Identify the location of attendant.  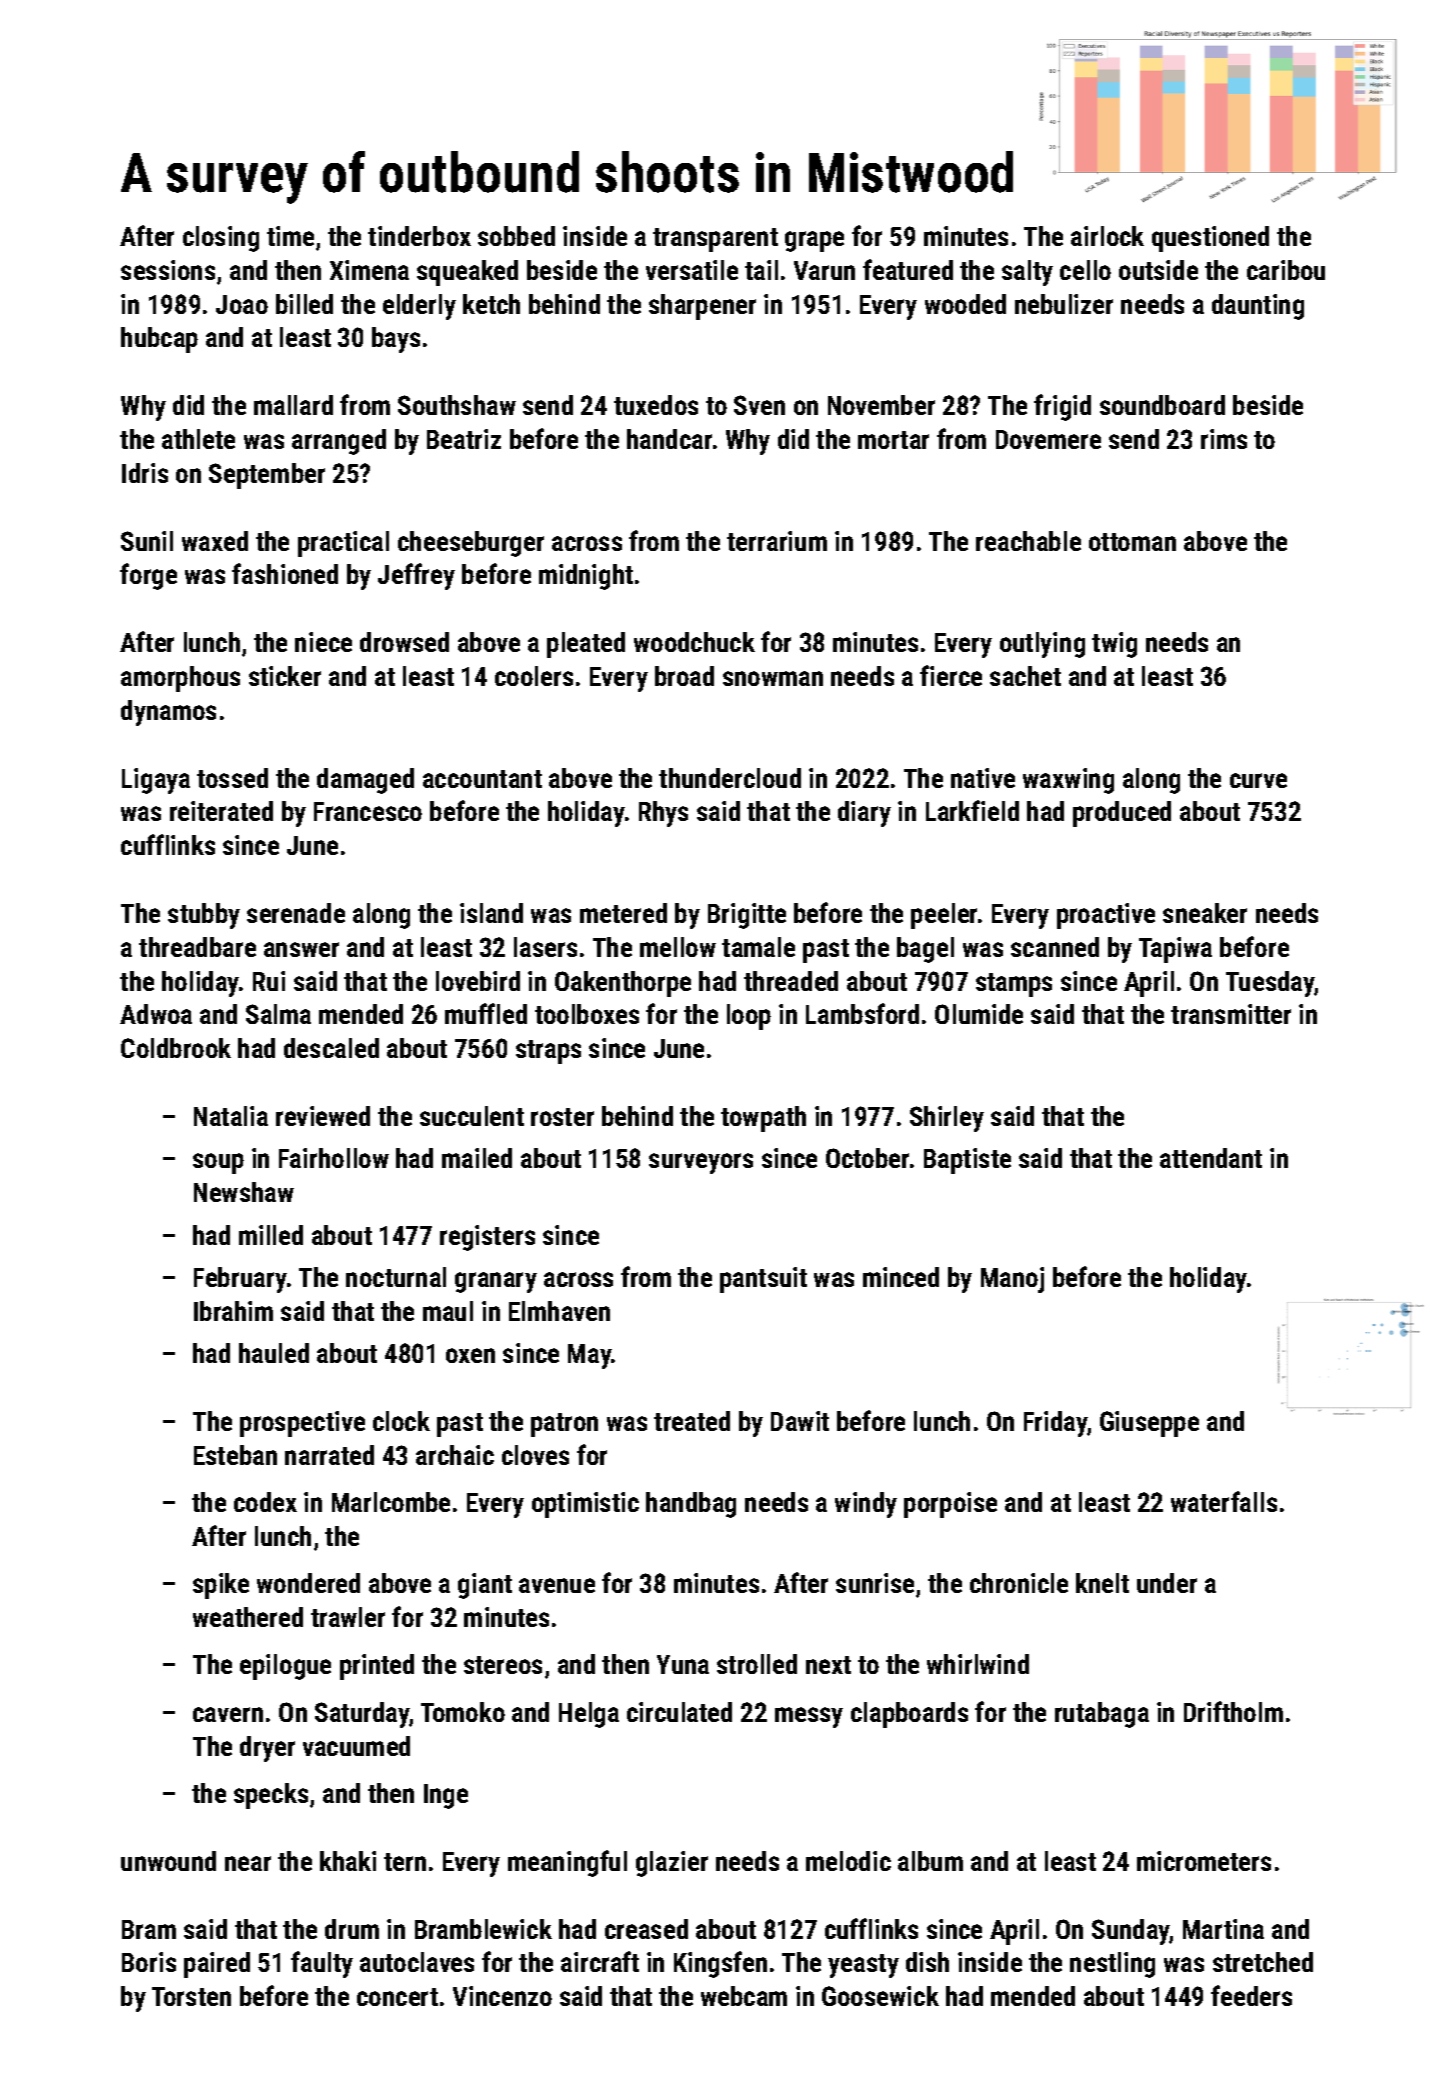
(1211, 1158).
